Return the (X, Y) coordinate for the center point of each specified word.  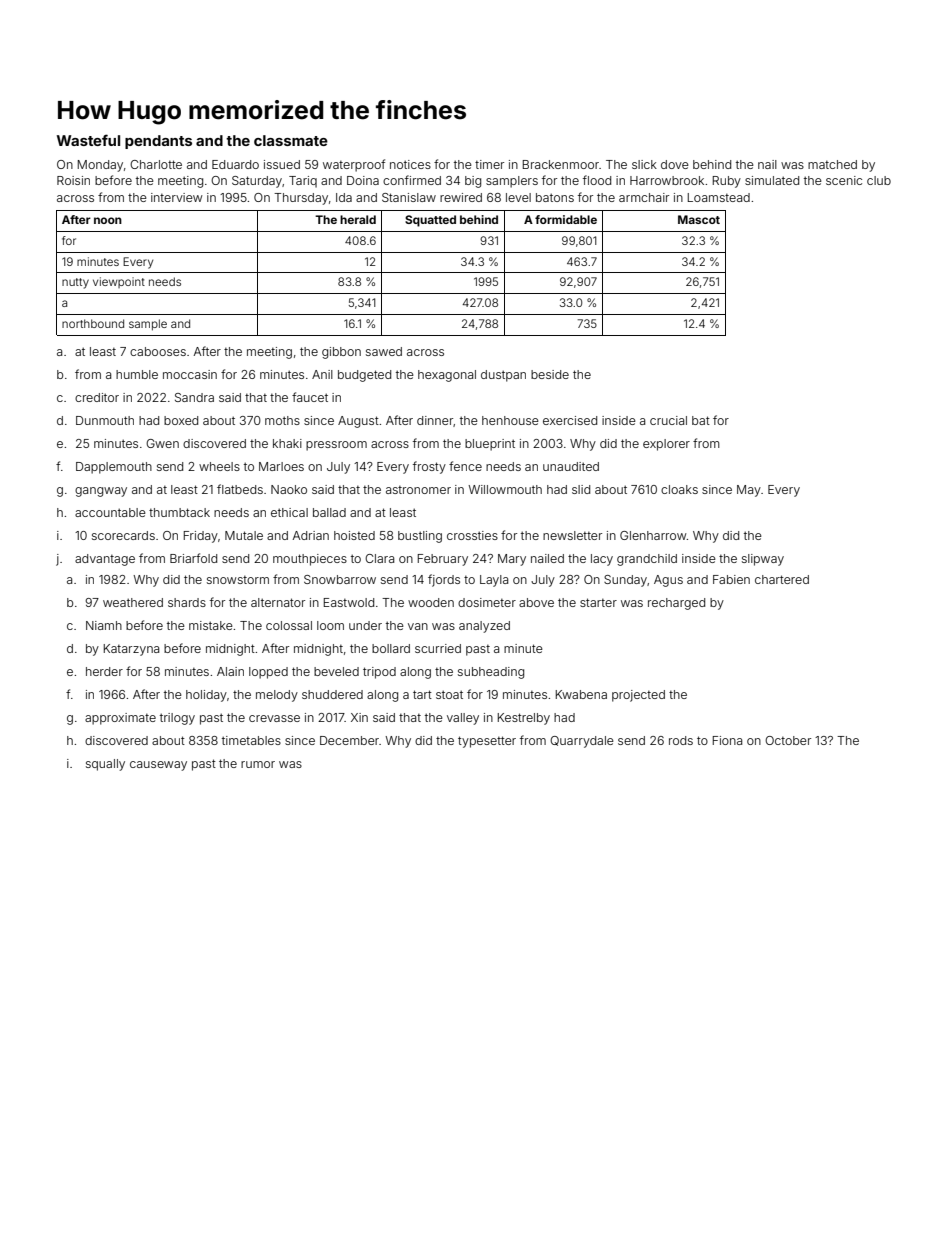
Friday (201, 537)
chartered (782, 579)
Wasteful (88, 140)
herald (358, 219)
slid (581, 489)
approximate (120, 719)
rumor (258, 764)
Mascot (699, 219)
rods (681, 740)
